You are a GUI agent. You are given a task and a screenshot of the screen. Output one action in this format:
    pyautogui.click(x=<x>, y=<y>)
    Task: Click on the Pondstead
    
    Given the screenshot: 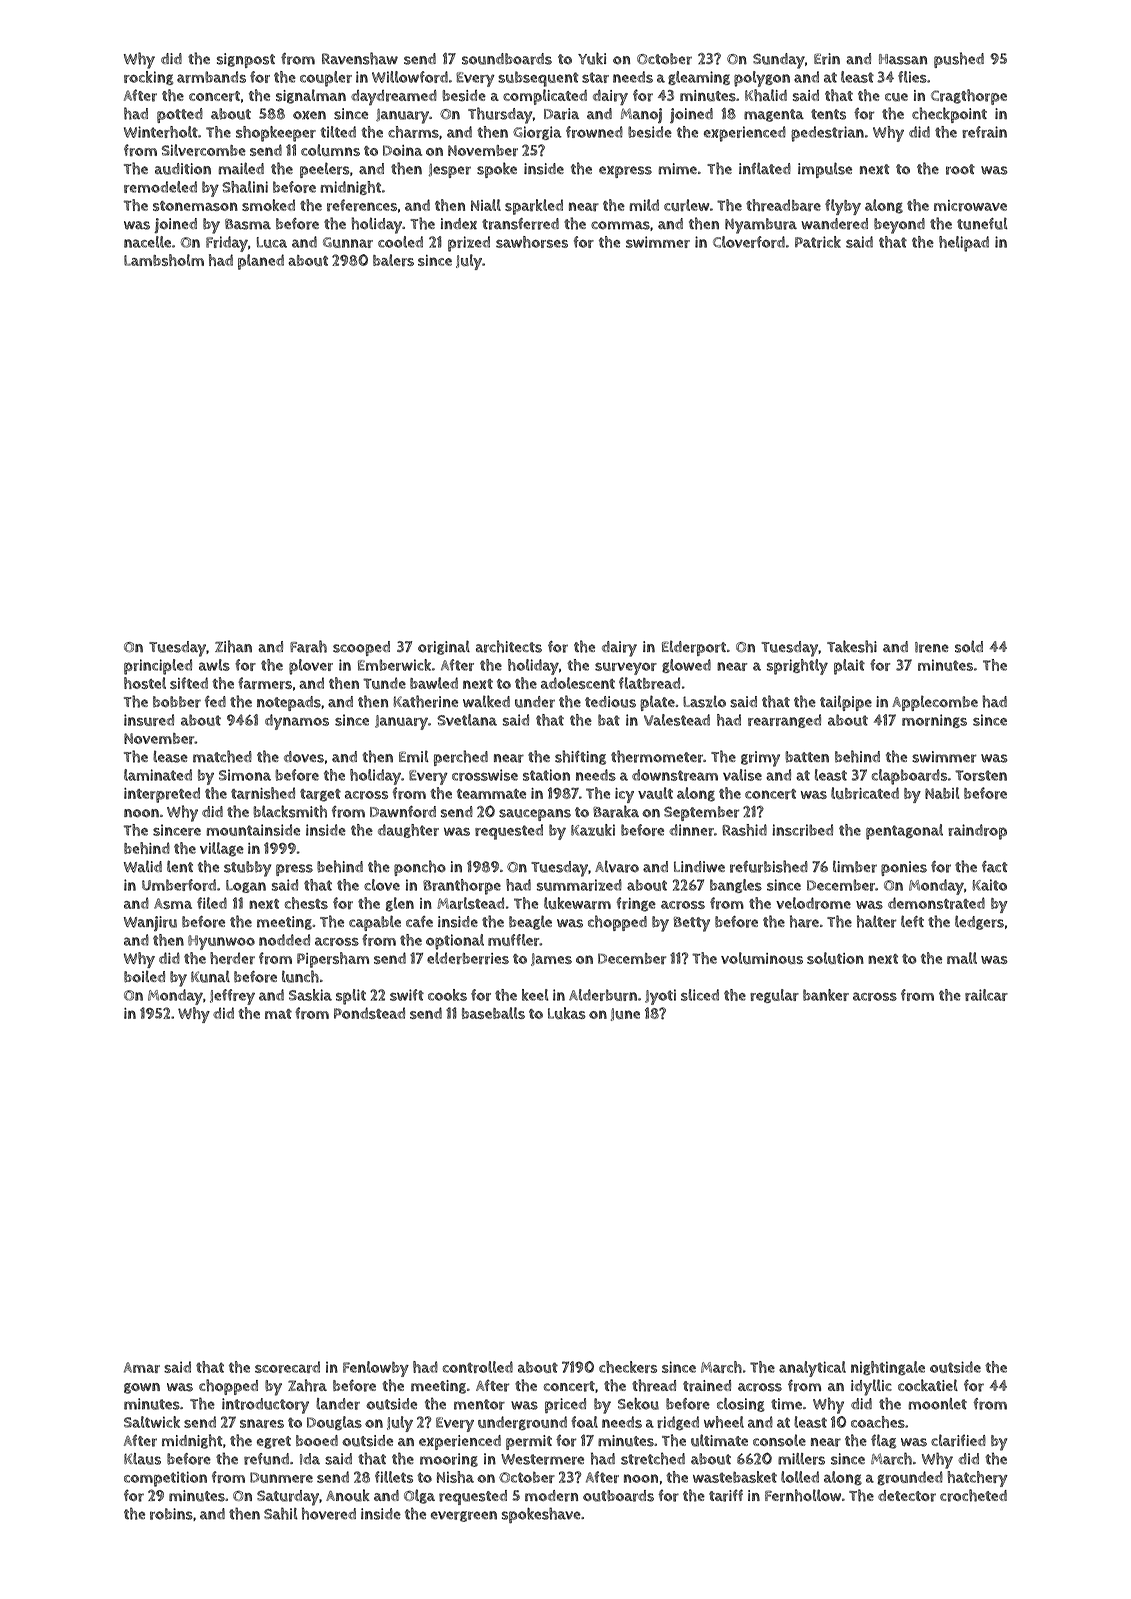 What is the action you would take?
    pyautogui.click(x=369, y=1013)
